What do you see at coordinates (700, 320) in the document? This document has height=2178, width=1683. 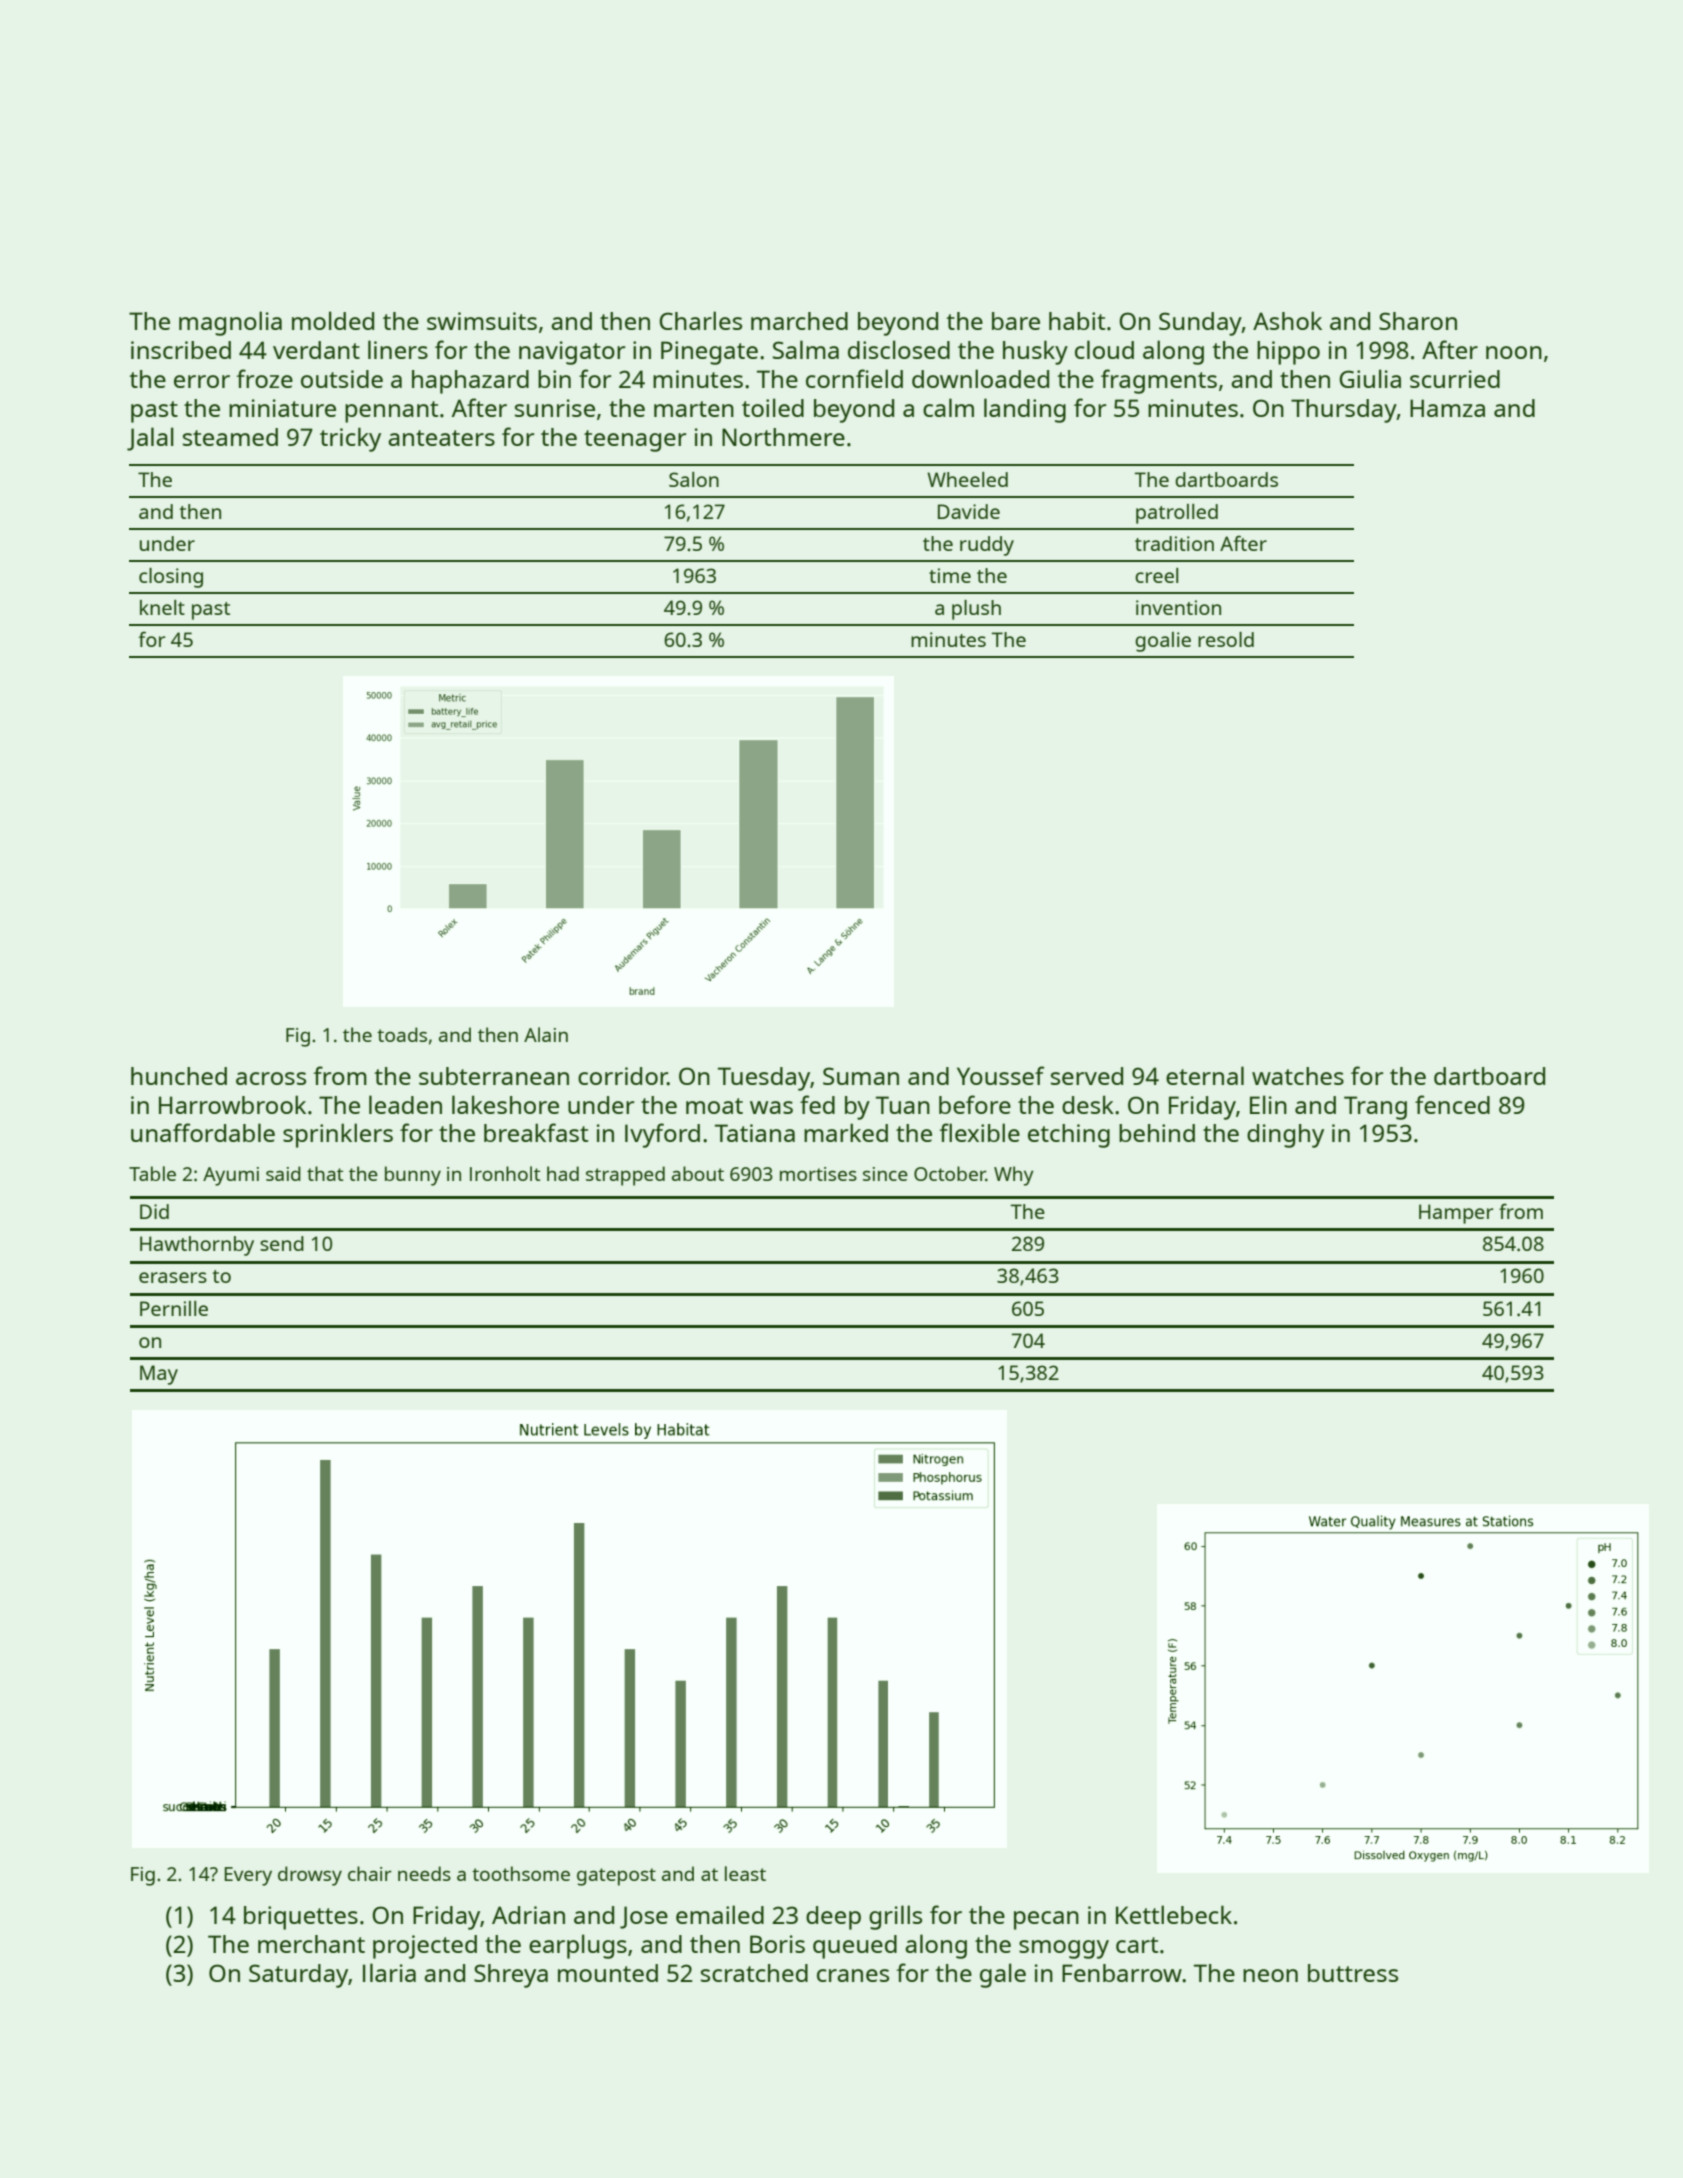 I see `Charles` at bounding box center [700, 320].
